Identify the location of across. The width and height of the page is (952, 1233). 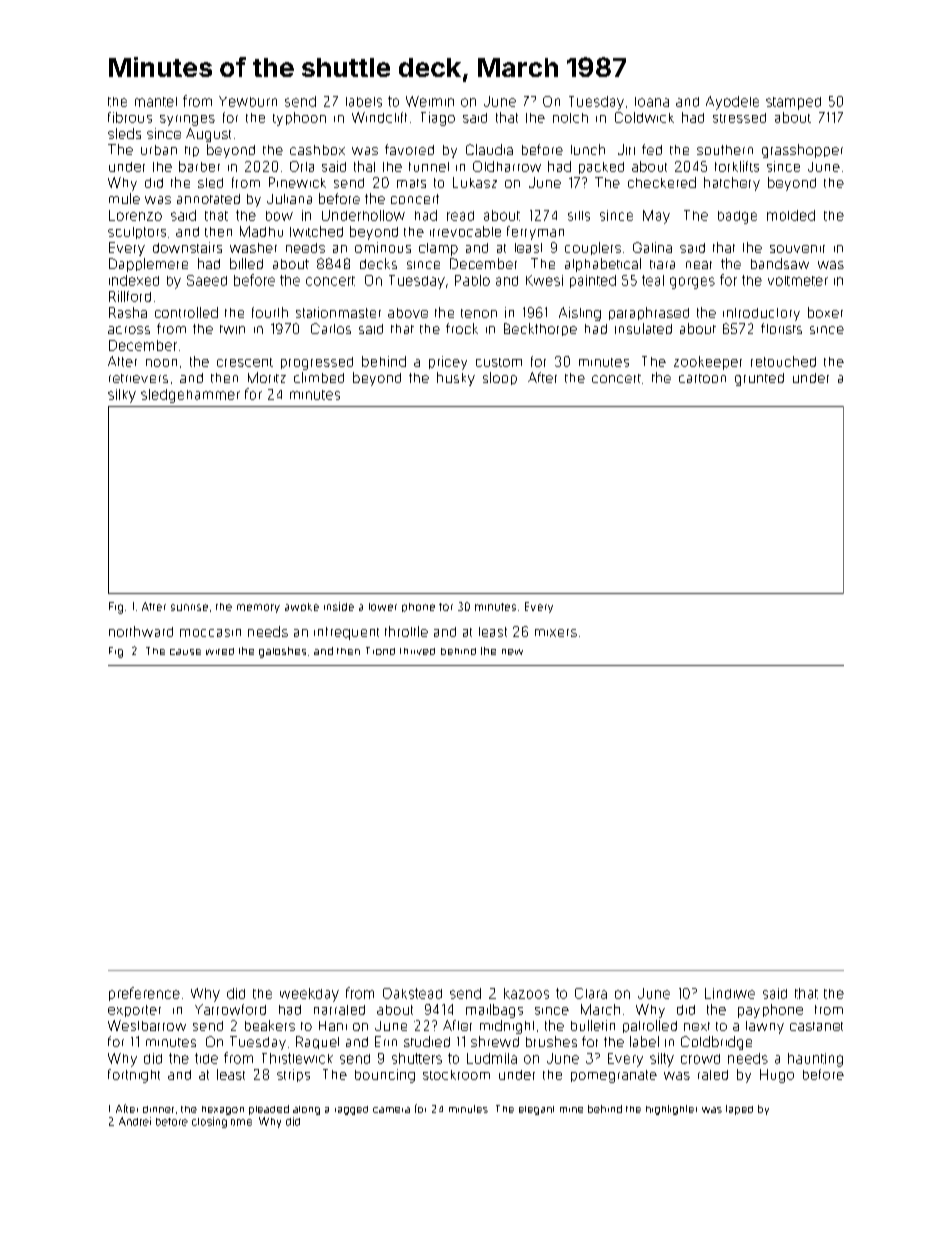
(129, 330).
